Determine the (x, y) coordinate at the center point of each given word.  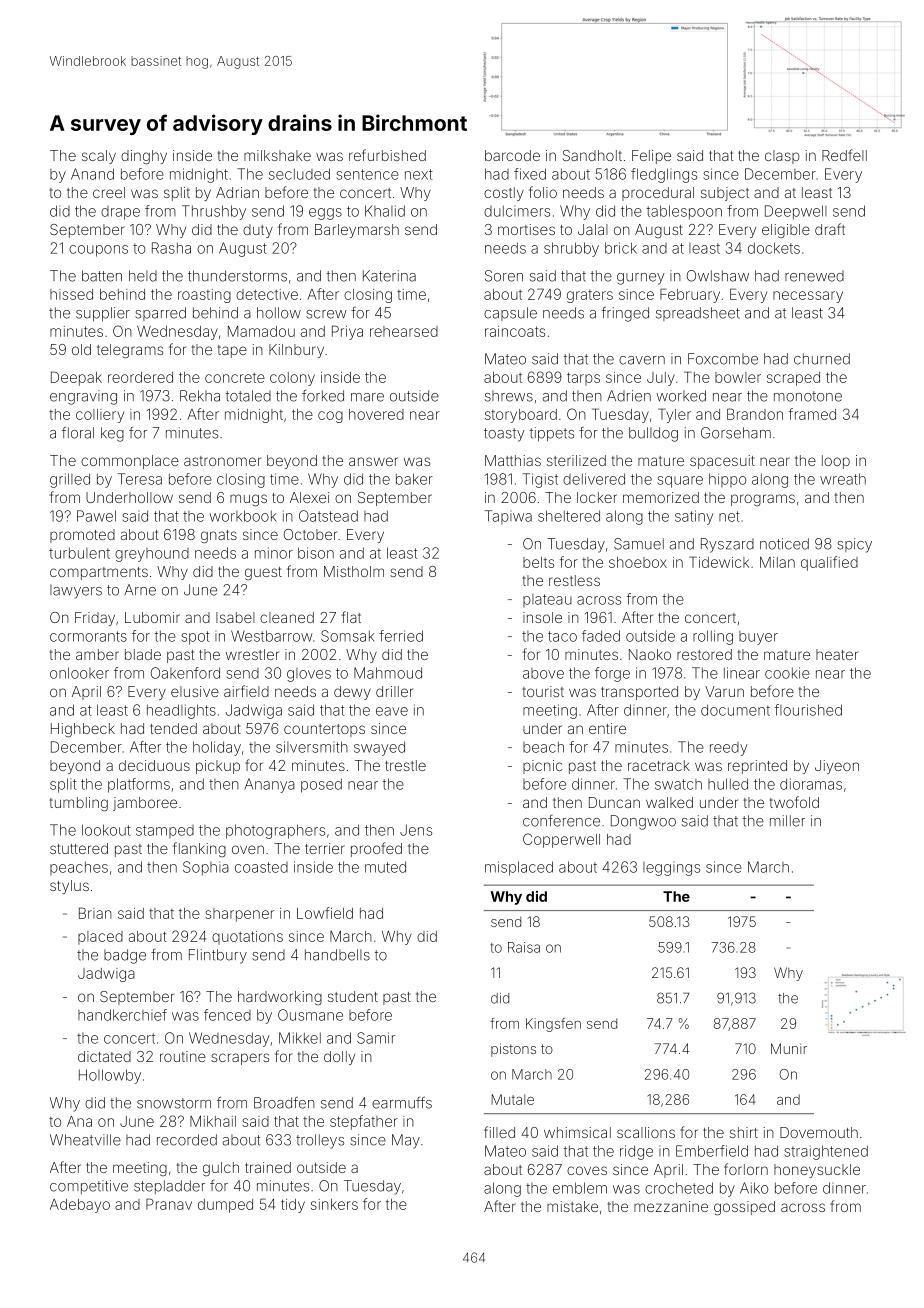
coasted (261, 867)
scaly (99, 157)
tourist (543, 691)
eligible (786, 231)
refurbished (387, 155)
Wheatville (85, 1140)
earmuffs (402, 1103)
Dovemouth (819, 1132)
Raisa (524, 947)
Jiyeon (837, 767)
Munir (789, 1048)
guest (263, 574)
